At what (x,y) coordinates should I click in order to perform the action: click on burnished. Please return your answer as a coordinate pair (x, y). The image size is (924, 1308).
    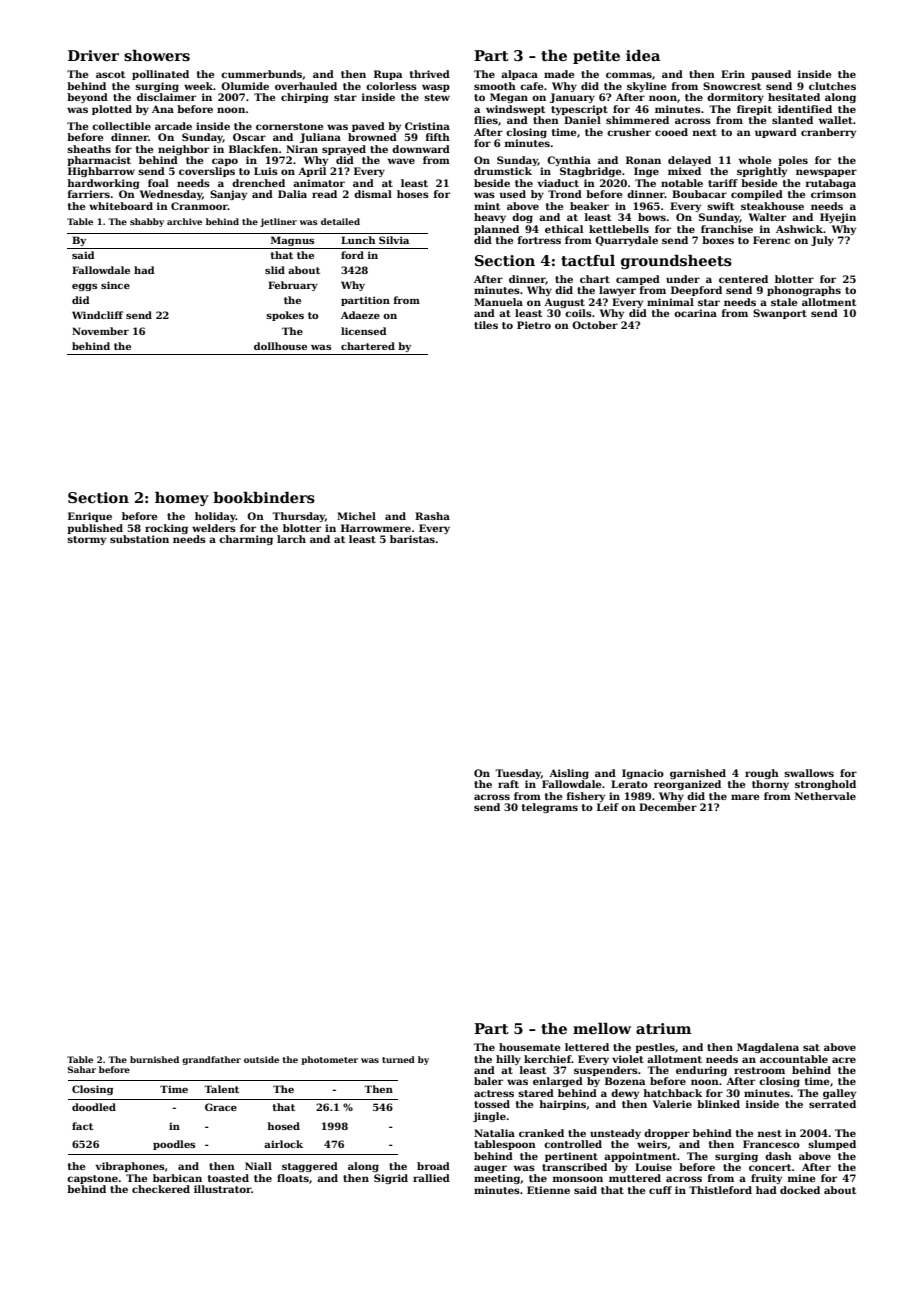
    Looking at the image, I should click on (154, 1059).
